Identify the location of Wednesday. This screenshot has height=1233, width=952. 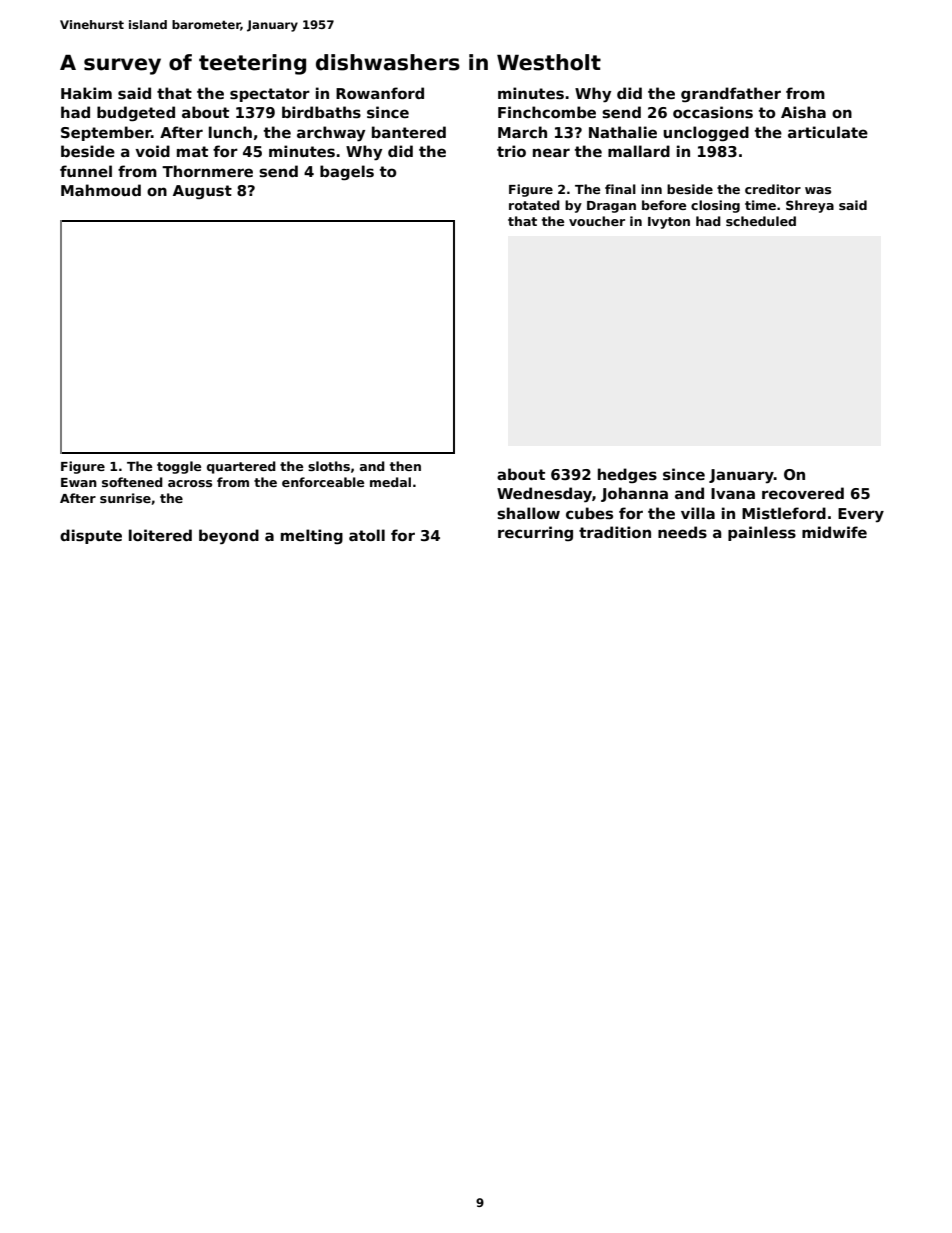
(544, 495).
